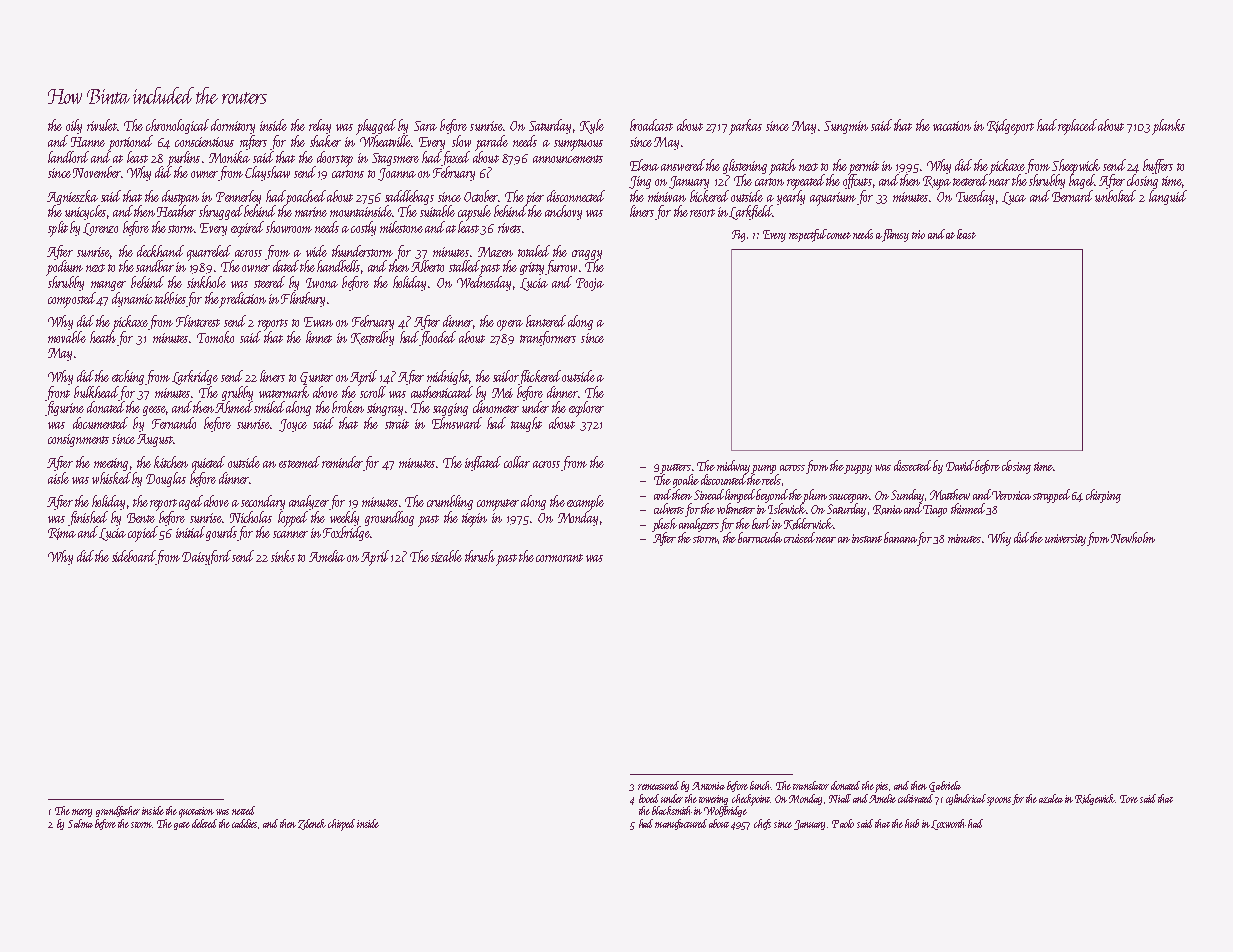 The width and height of the image is (1233, 952). Describe the element at coordinates (318, 322) in the image. I see `Ewan` at that location.
